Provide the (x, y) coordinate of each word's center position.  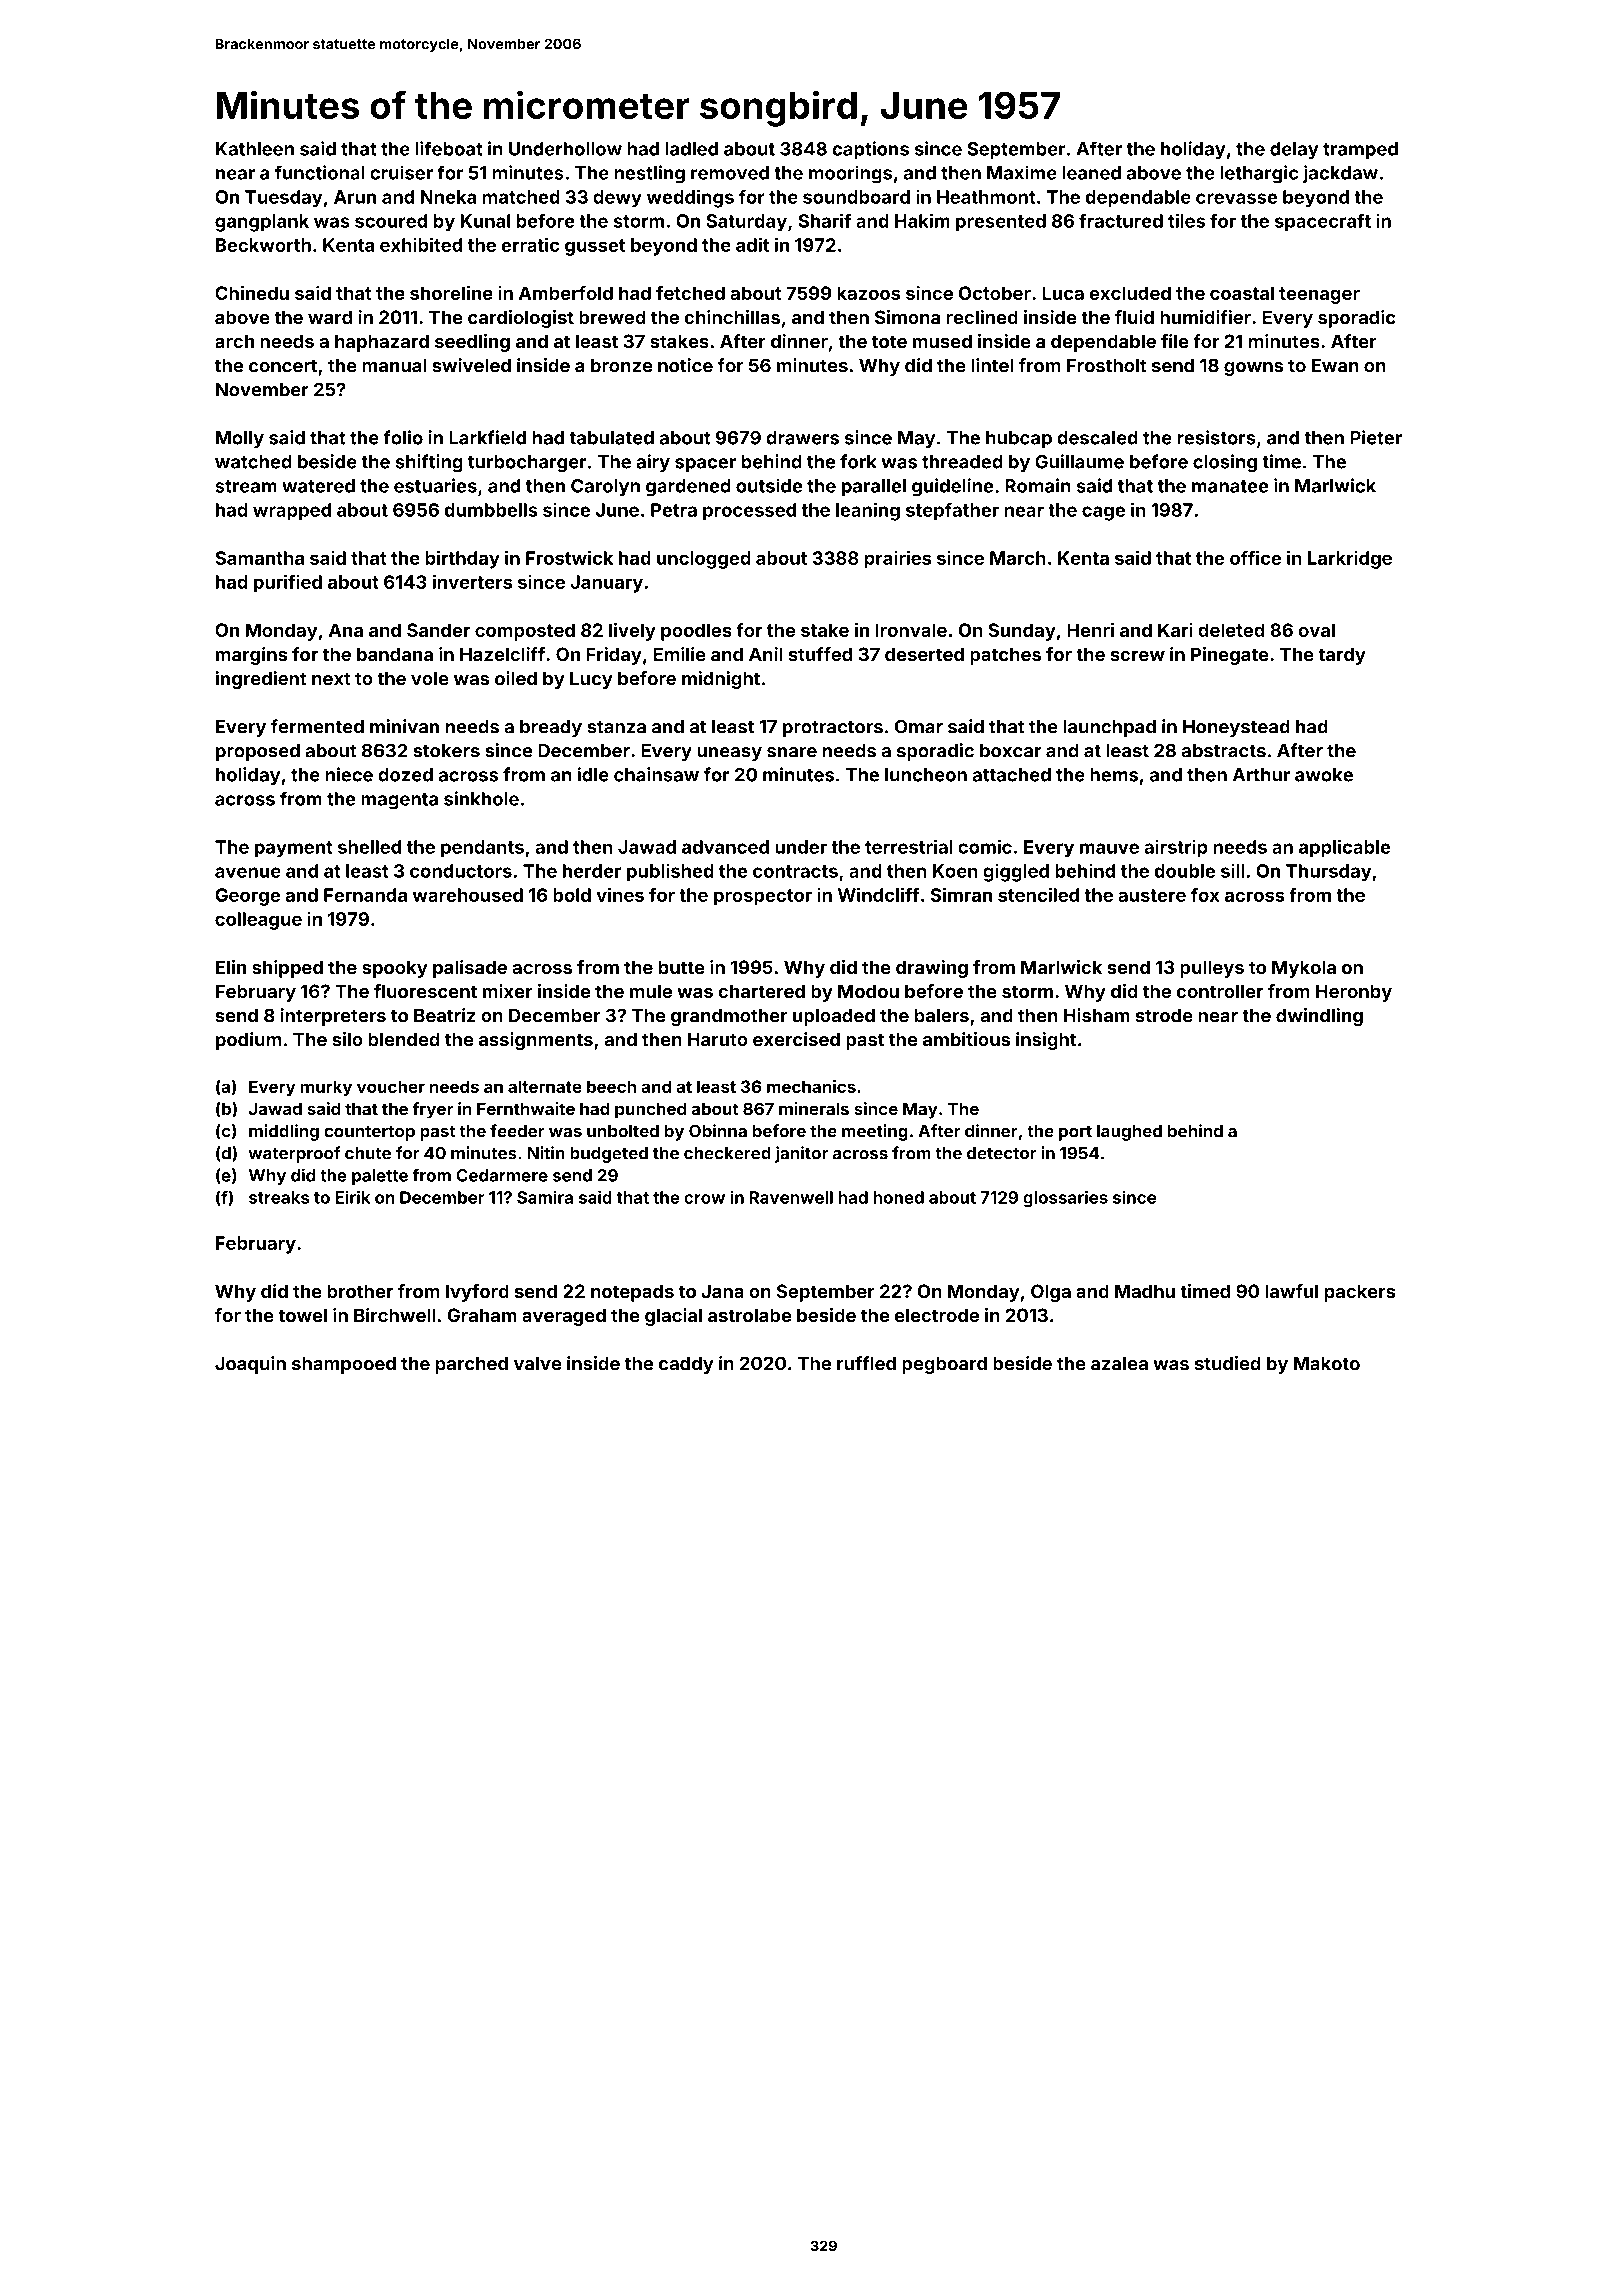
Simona (907, 317)
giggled (1016, 872)
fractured (1121, 220)
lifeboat (449, 148)
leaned (1091, 173)
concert (283, 366)
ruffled (866, 1363)
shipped (287, 969)
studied (1228, 1363)
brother (360, 1291)
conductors (461, 871)
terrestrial (909, 846)
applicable (1344, 848)
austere (1152, 895)
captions (870, 150)
